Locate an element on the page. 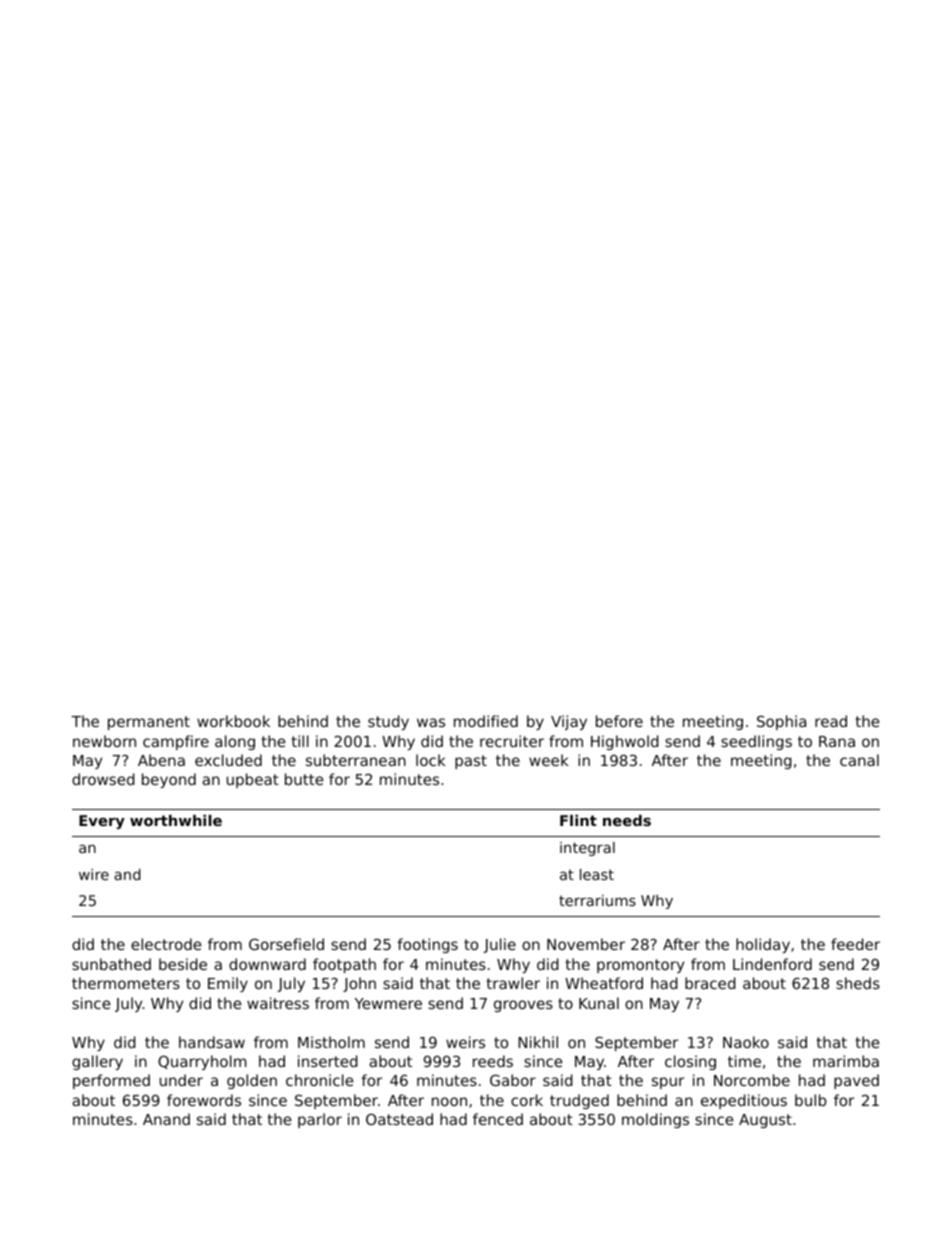  Gorsefield is located at coordinates (286, 944).
